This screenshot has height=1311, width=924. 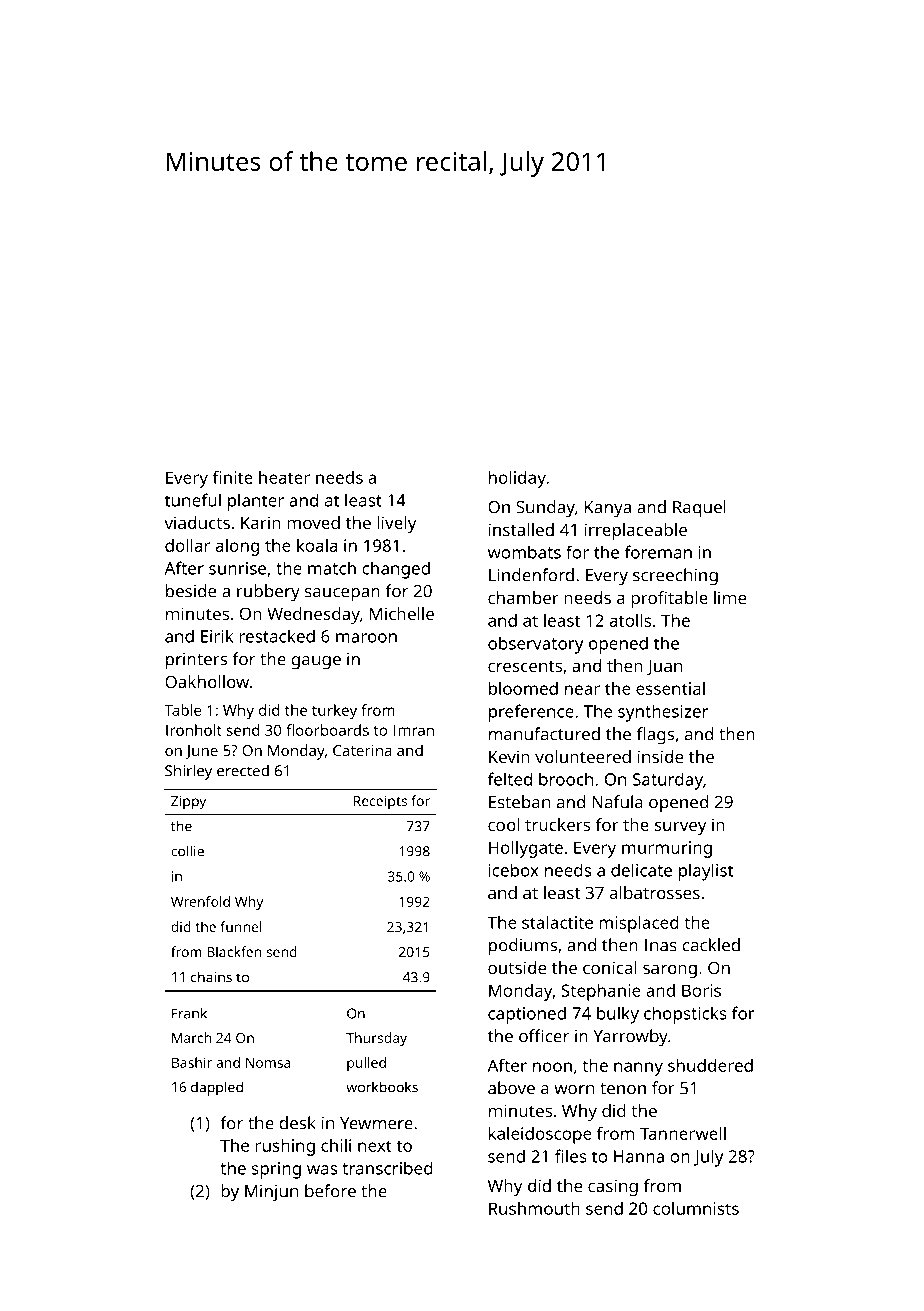 I want to click on finite, so click(x=233, y=477).
